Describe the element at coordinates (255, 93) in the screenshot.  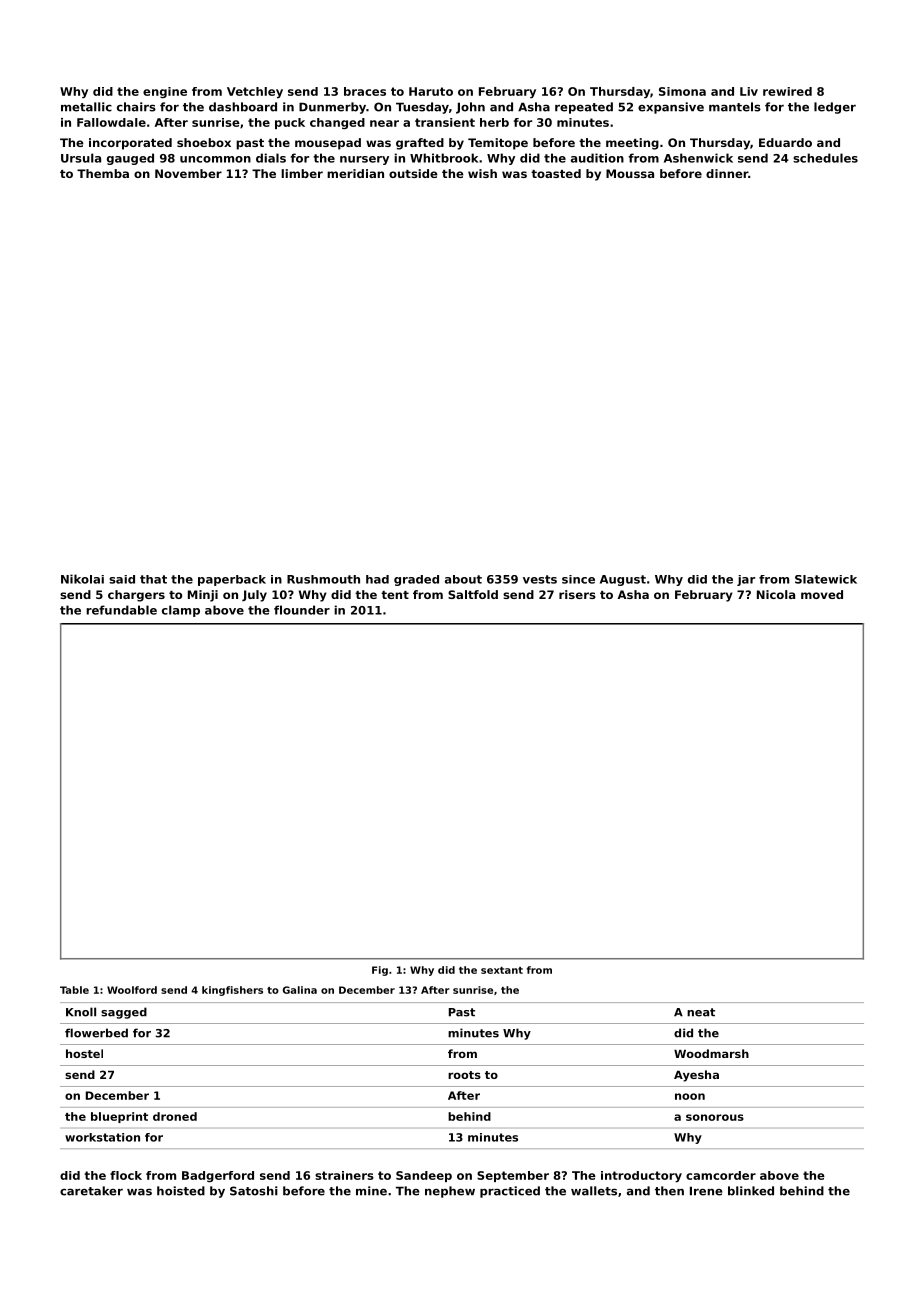
I see `Vetchley` at that location.
